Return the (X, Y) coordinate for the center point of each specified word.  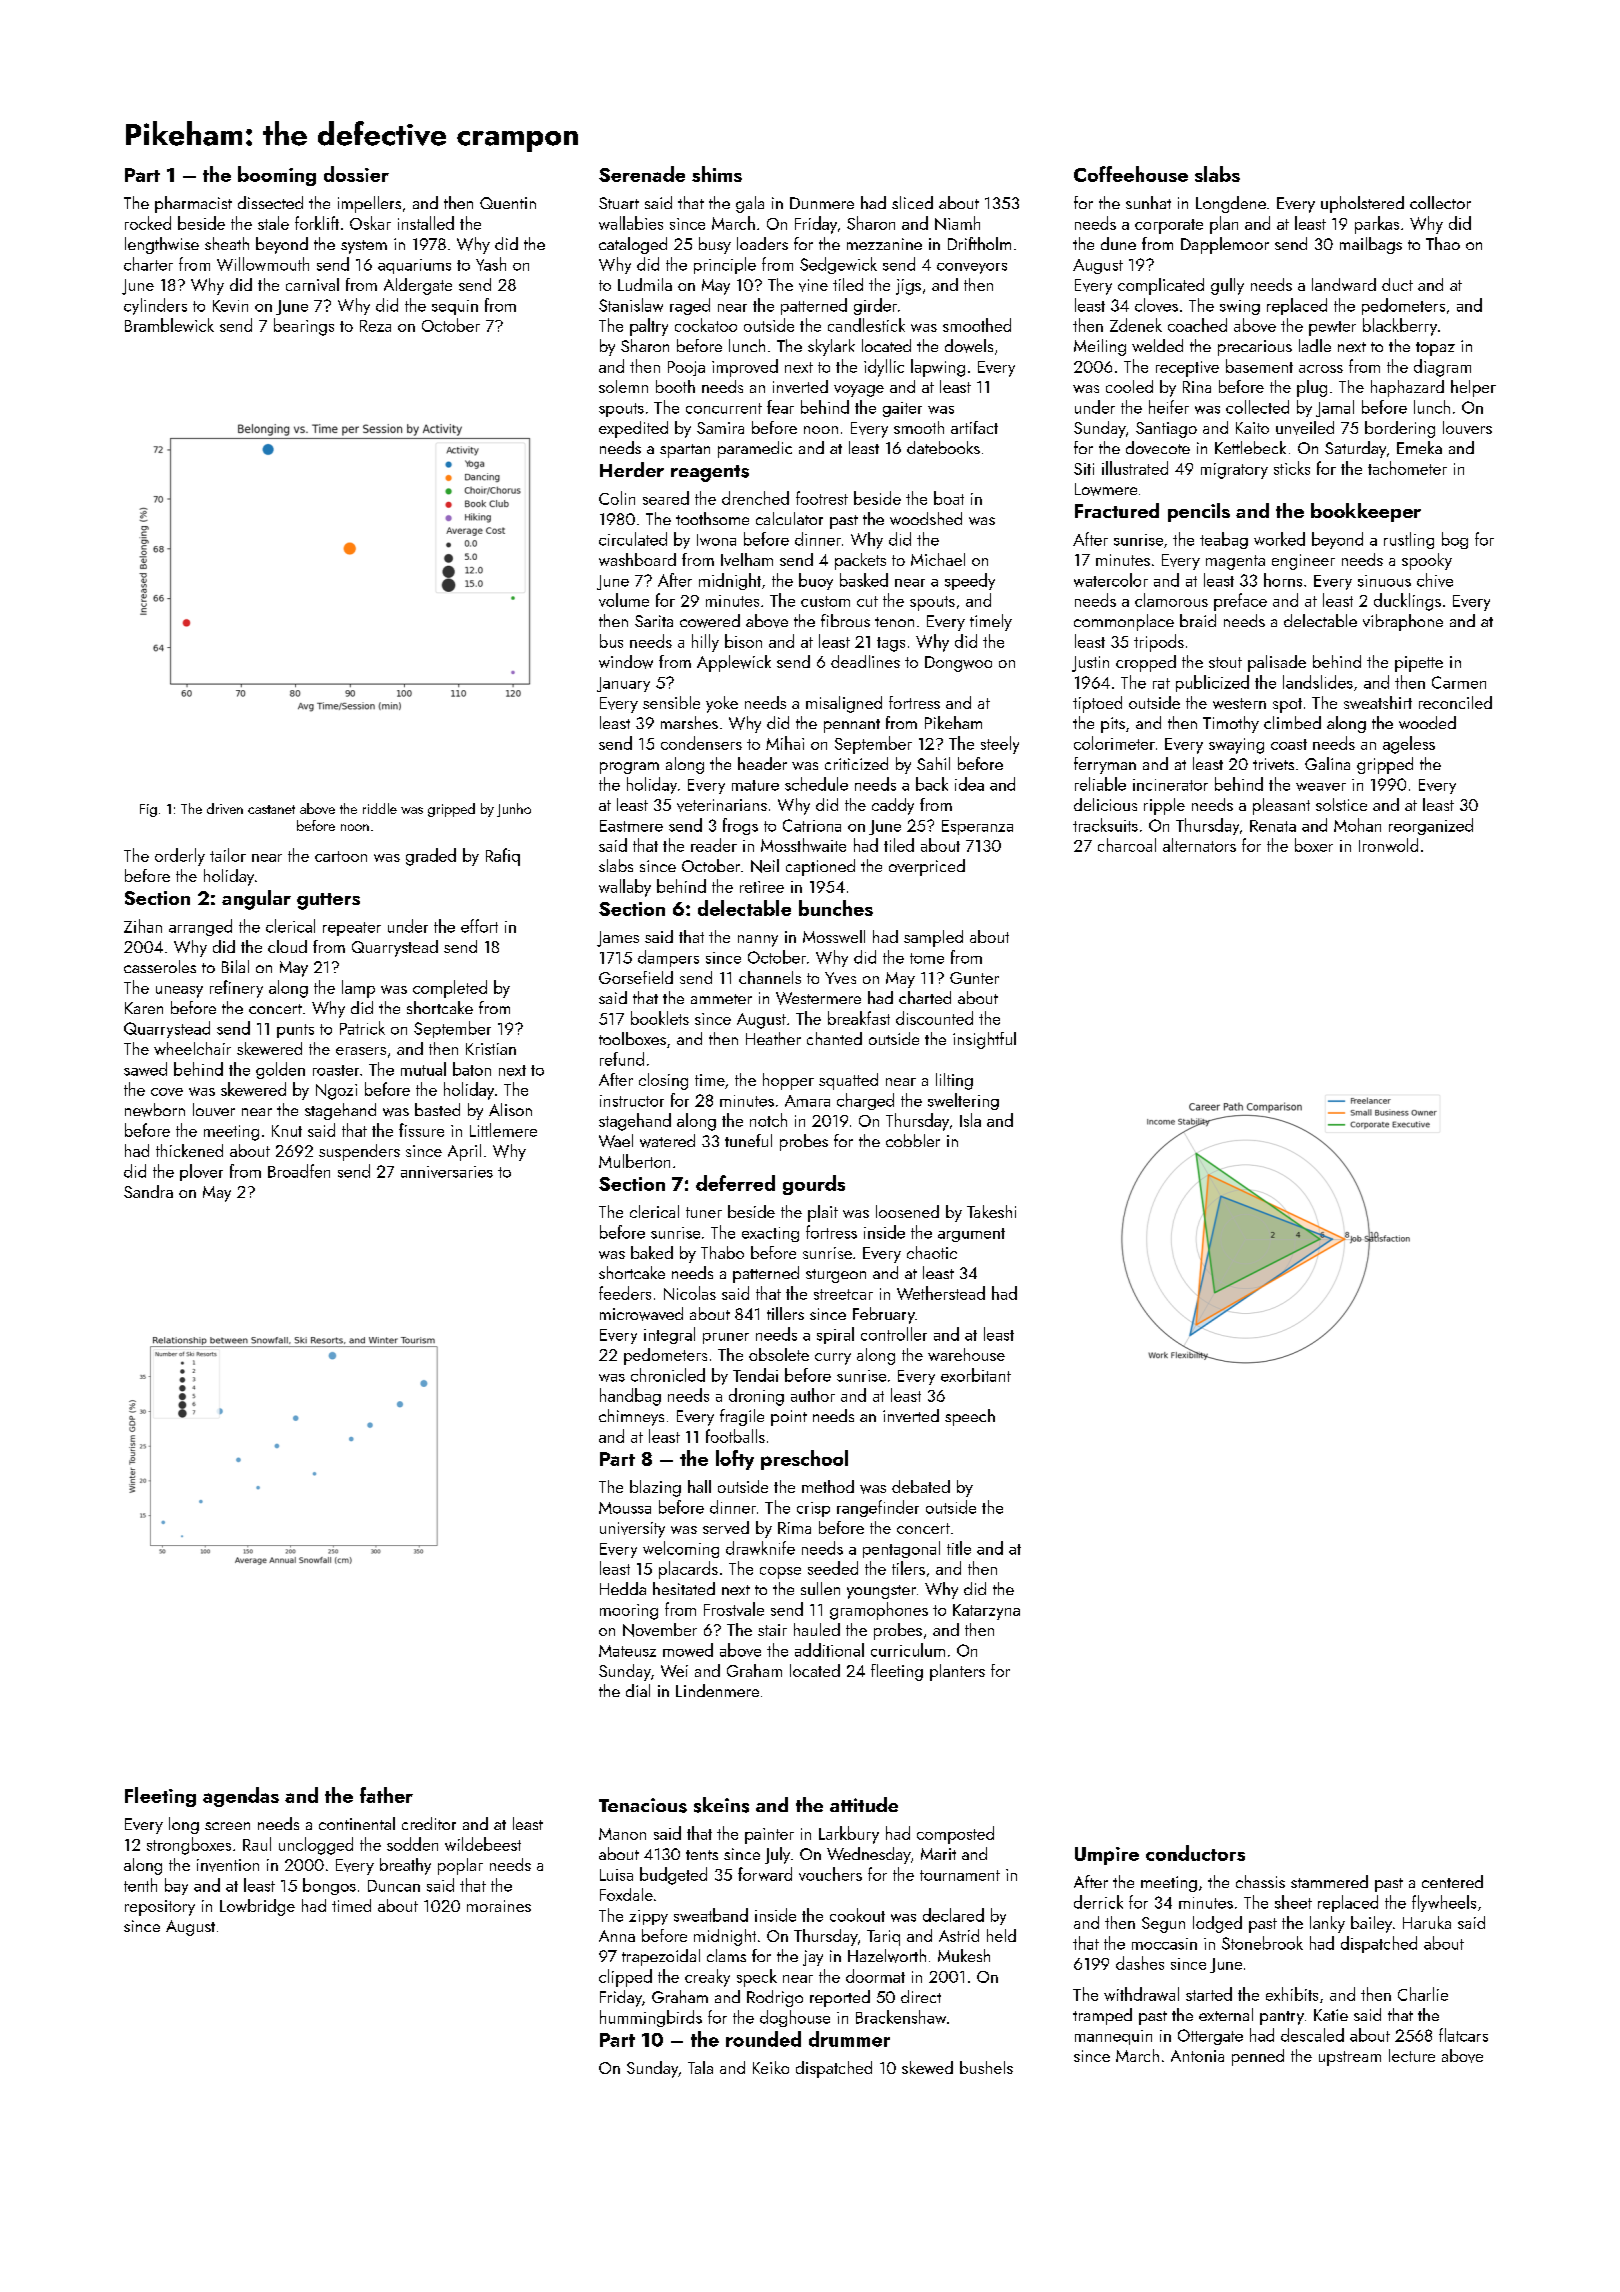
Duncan (394, 1886)
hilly (705, 643)
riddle (380, 808)
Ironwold (1388, 845)
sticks (1292, 468)
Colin (617, 498)
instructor (632, 1101)
